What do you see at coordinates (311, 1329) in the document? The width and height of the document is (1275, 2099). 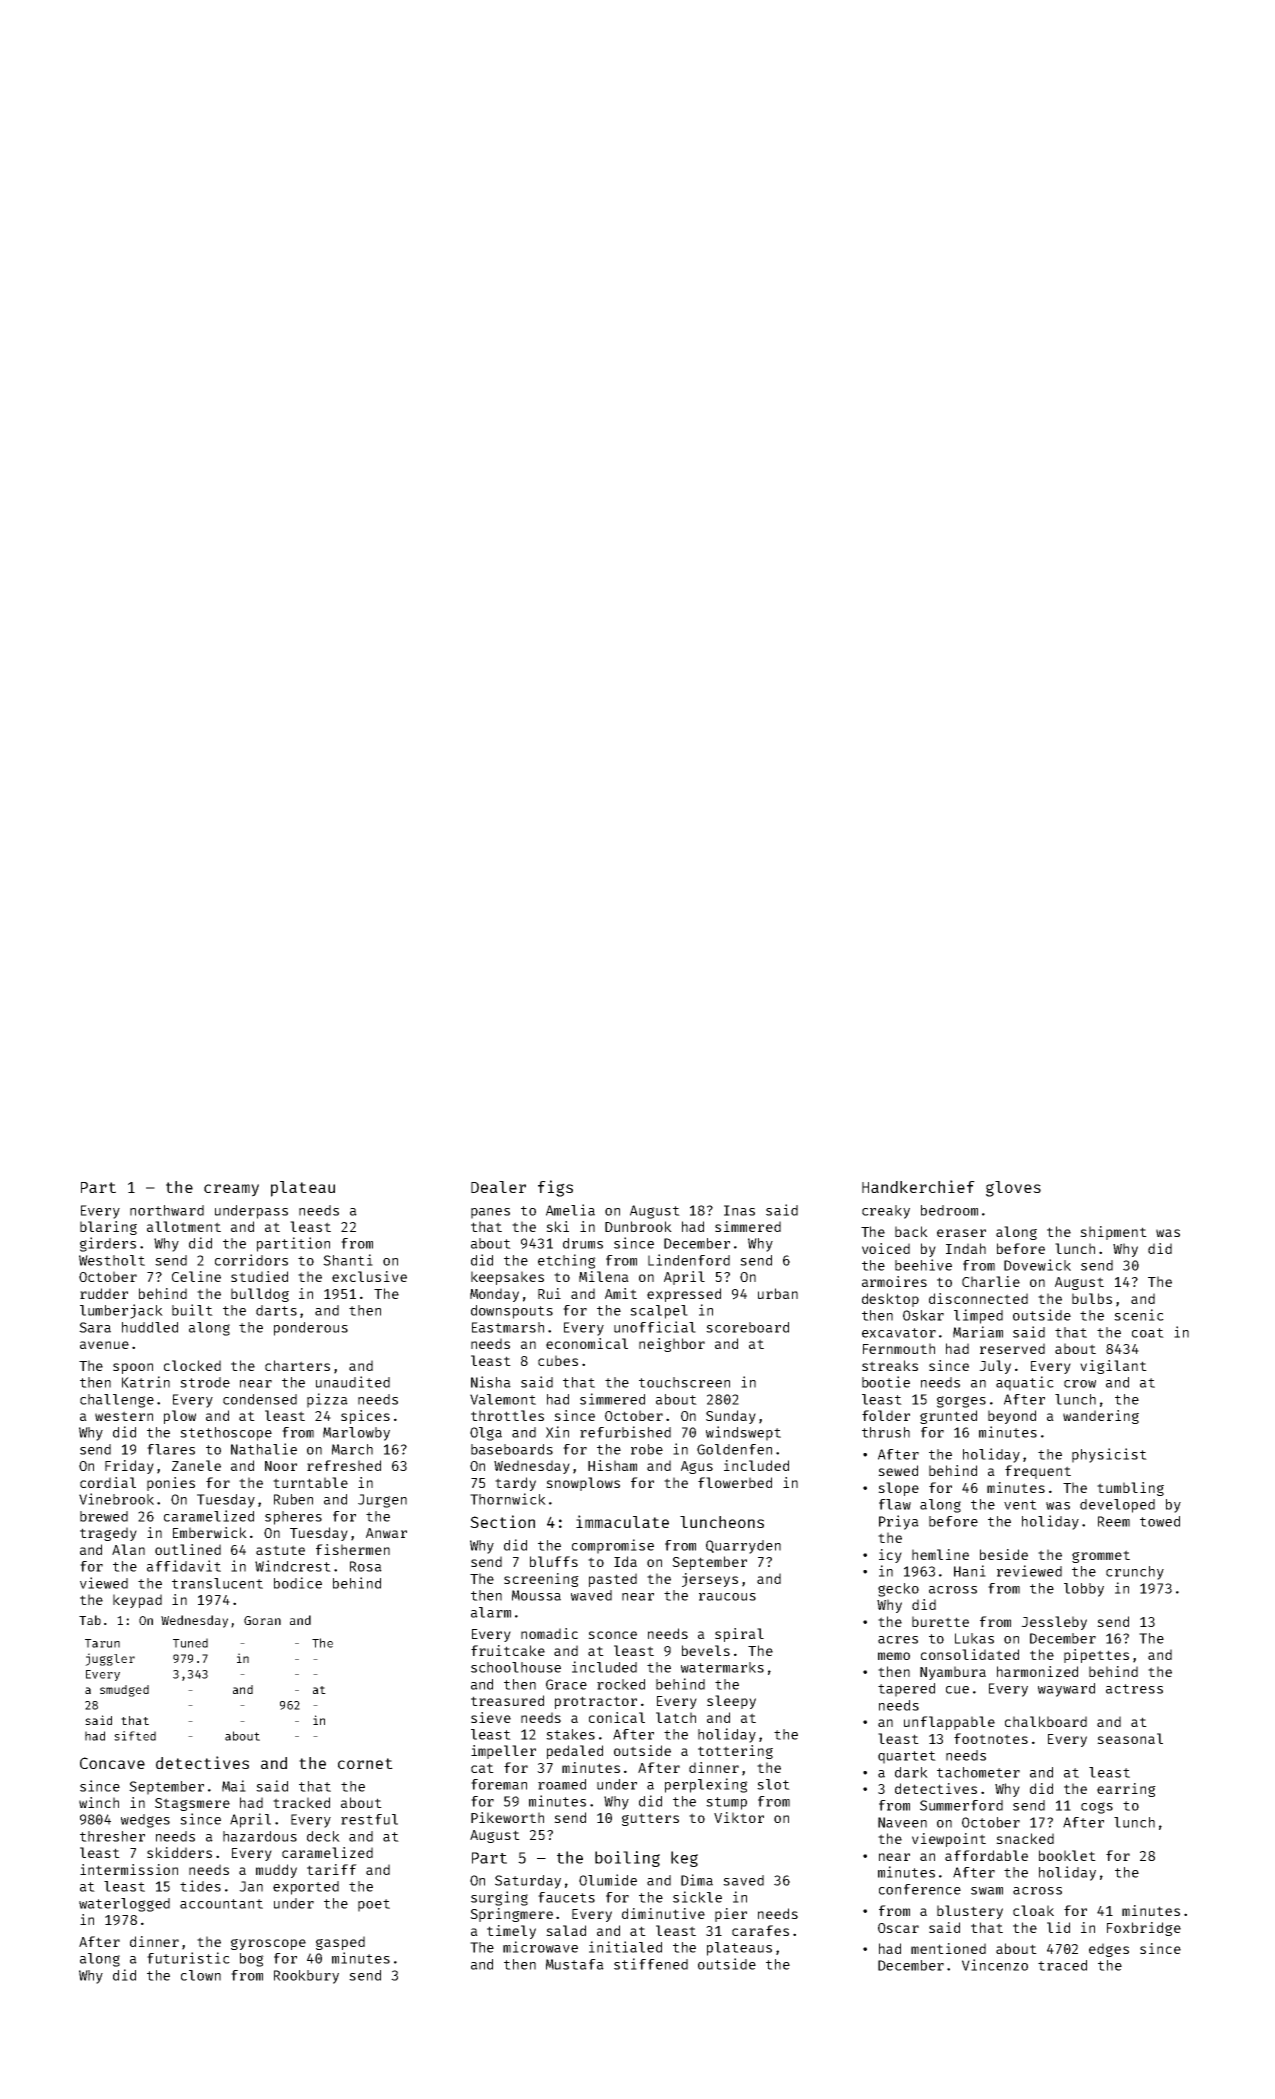 I see `ponderous` at bounding box center [311, 1329].
